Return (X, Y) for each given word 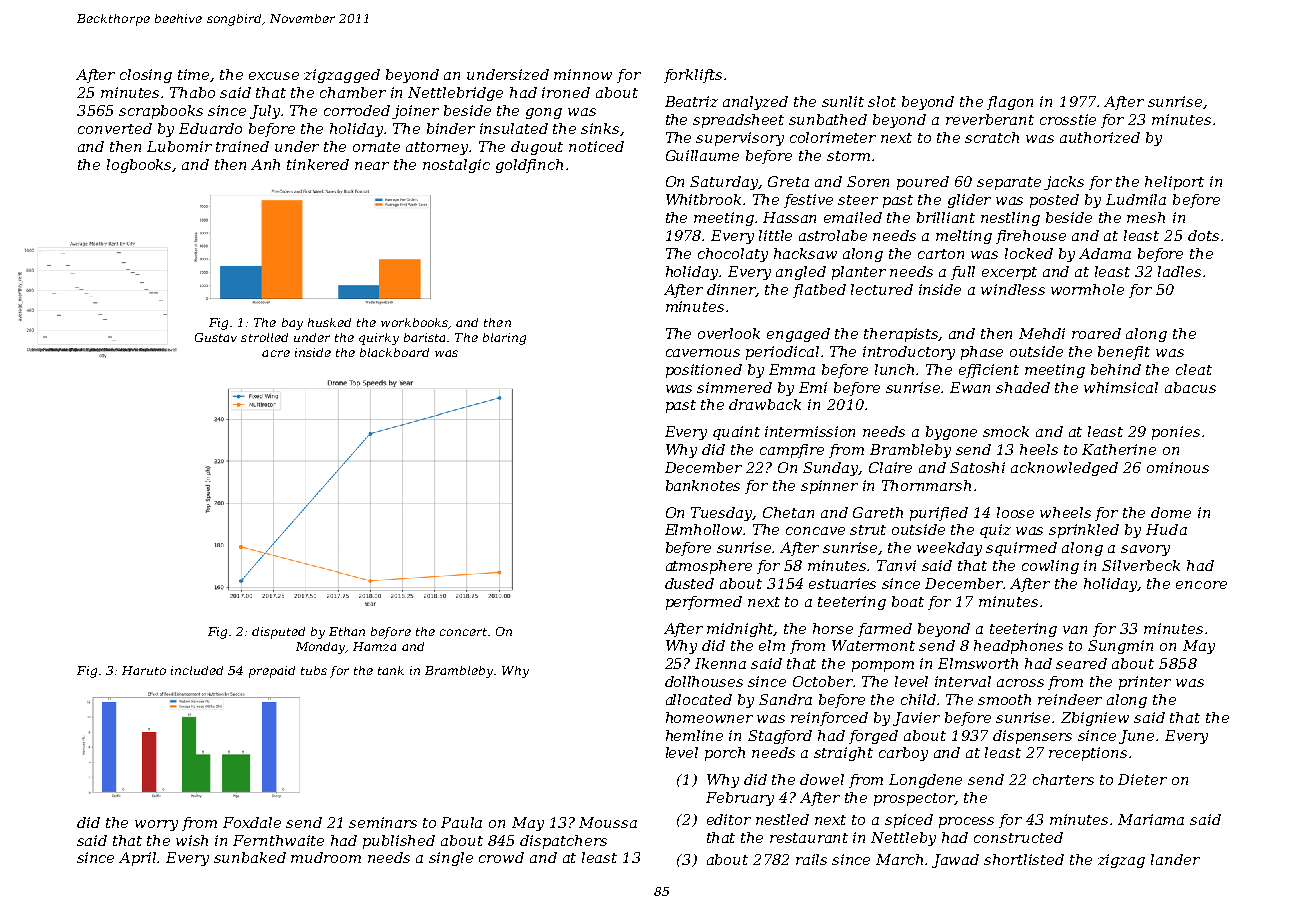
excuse (274, 76)
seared (1081, 663)
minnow (583, 74)
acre (276, 353)
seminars (383, 822)
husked (329, 322)
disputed (278, 633)
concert (463, 632)
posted (1054, 201)
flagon (1010, 103)
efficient (989, 371)
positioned (704, 371)
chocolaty (733, 255)
